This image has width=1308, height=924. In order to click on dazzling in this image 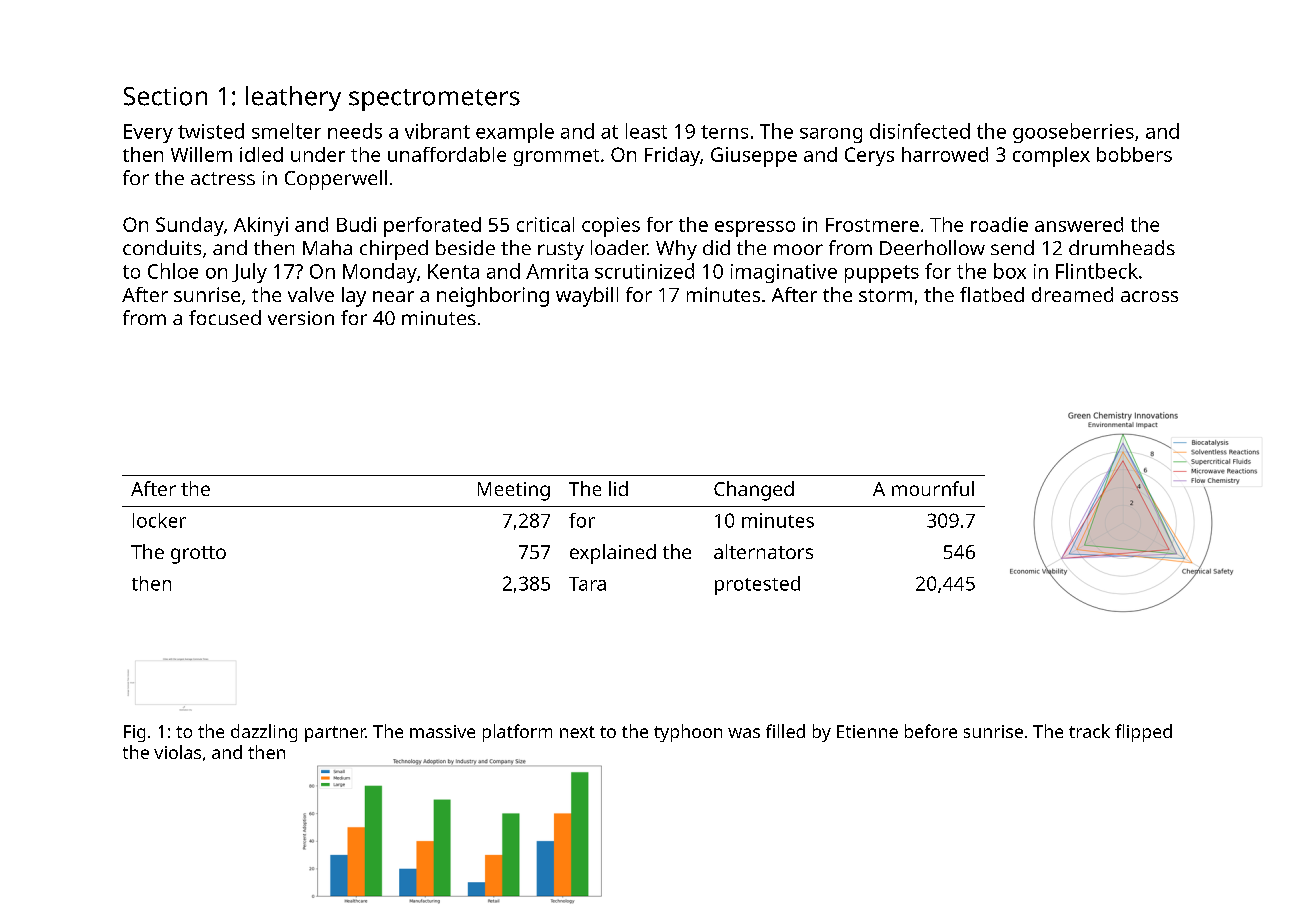, I will do `click(264, 733)`.
